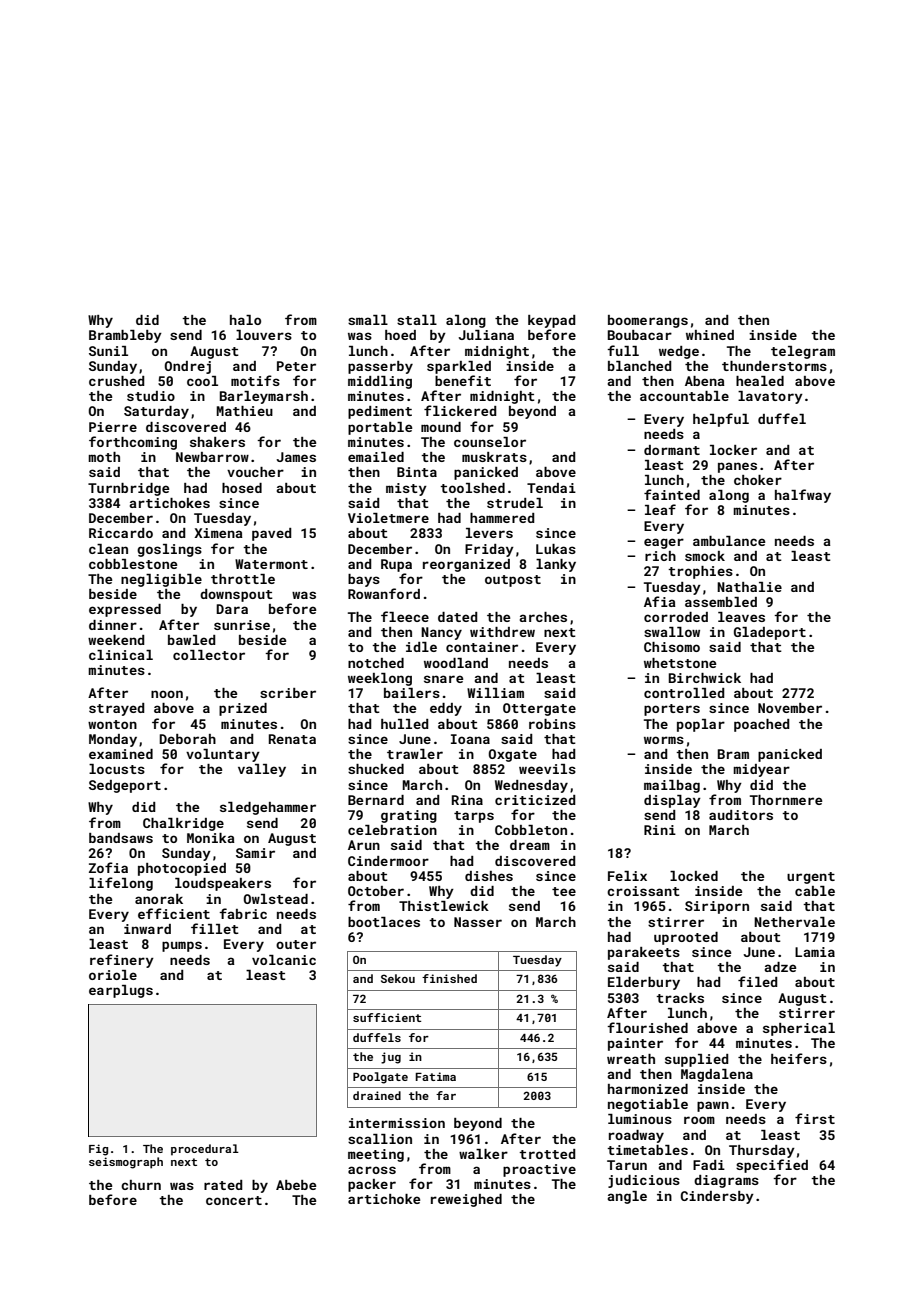 This screenshot has height=1308, width=924. I want to click on concert, so click(234, 1200).
